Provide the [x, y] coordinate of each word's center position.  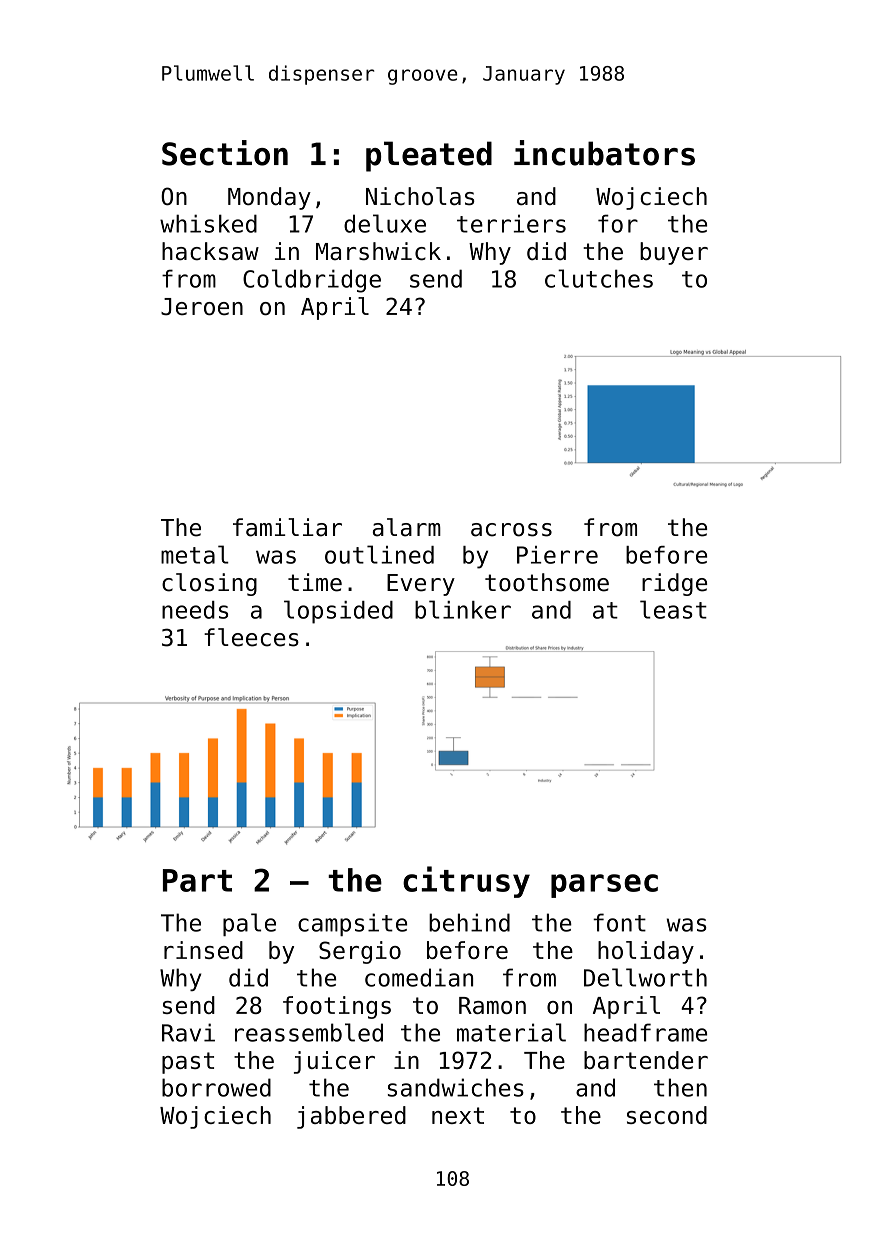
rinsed [203, 950]
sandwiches [456, 1087]
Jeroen [202, 307]
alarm [407, 527]
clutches [599, 278]
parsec [604, 886]
